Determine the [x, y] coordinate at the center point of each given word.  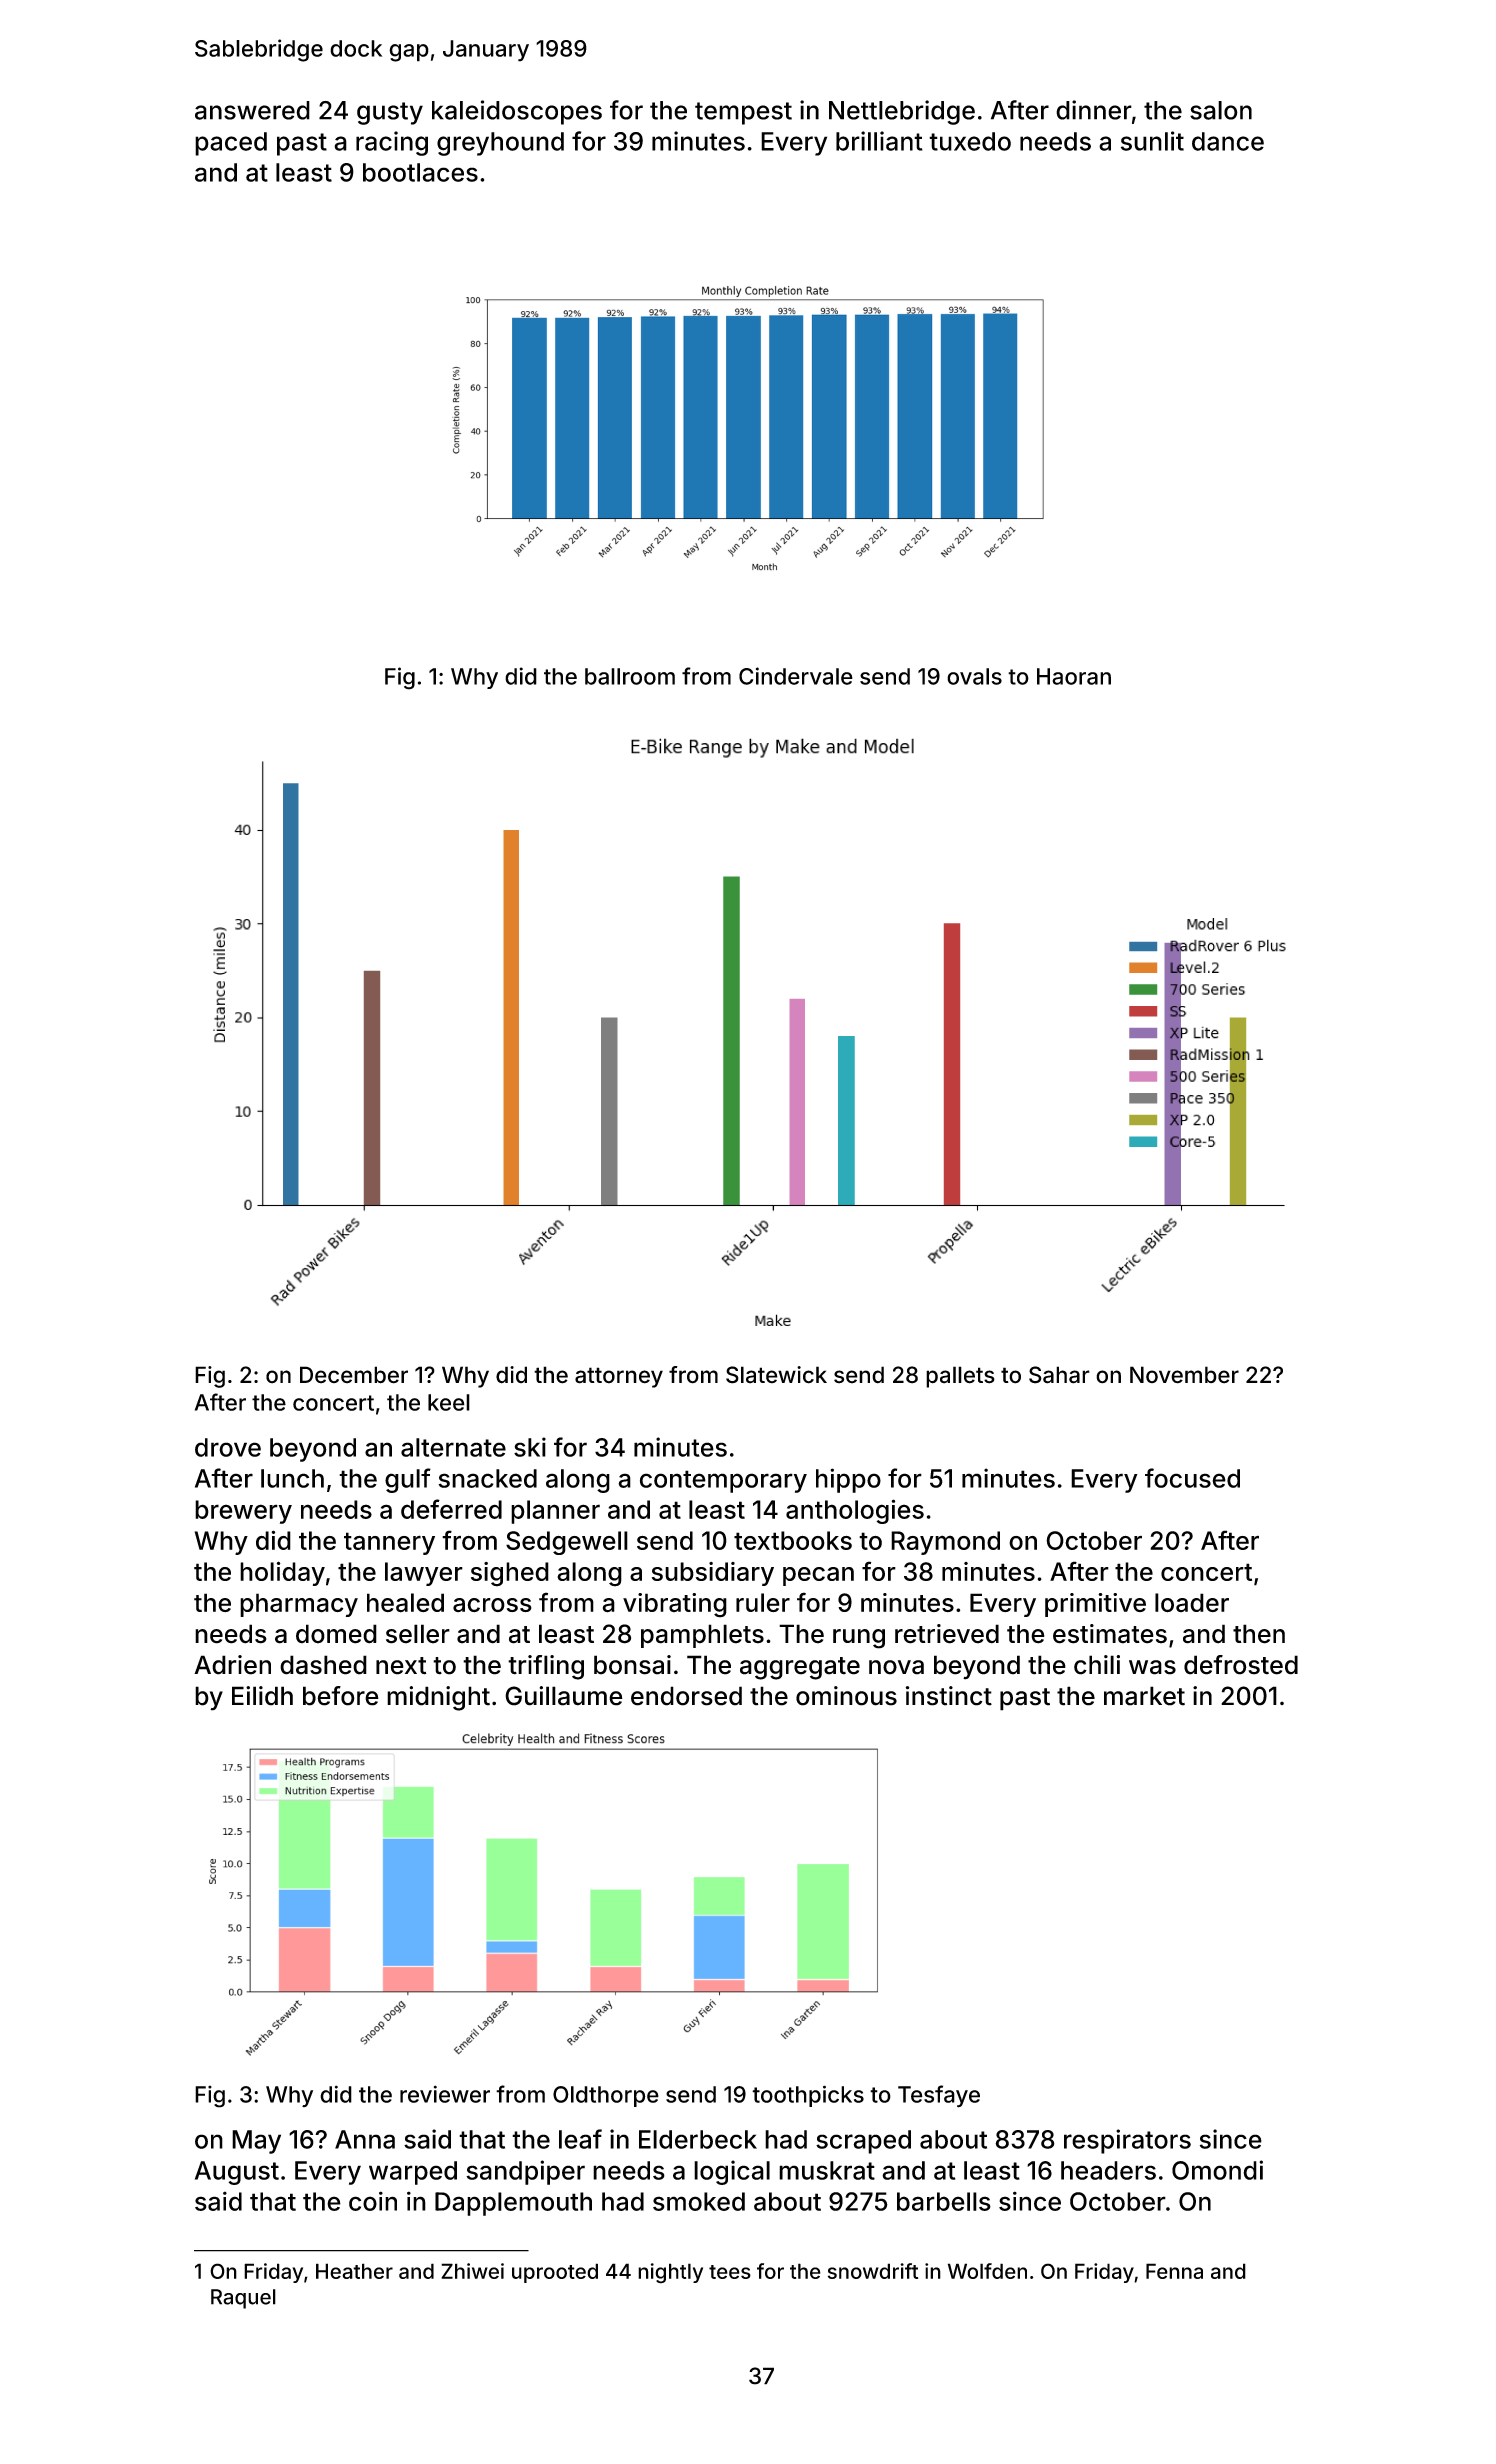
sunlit [1152, 141]
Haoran [1074, 676]
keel [449, 1402]
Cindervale [796, 676]
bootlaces [420, 172]
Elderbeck [698, 2139]
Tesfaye [939, 2096]
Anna [365, 2139]
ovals [974, 676]
